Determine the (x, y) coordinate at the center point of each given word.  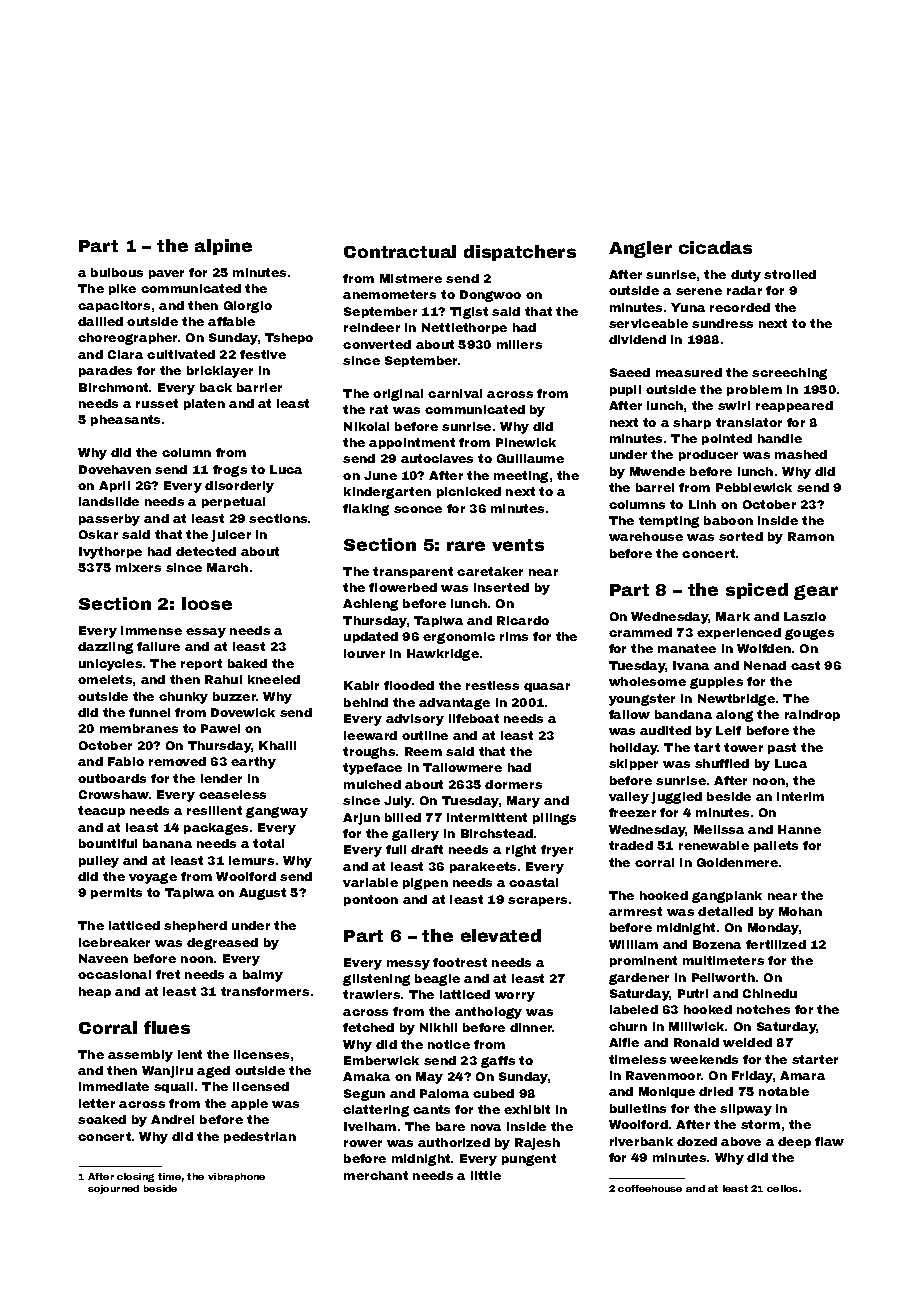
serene (699, 291)
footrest (460, 962)
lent (190, 1054)
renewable (714, 845)
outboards (112, 778)
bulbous (117, 272)
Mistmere (411, 278)
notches (763, 1009)
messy (408, 965)
